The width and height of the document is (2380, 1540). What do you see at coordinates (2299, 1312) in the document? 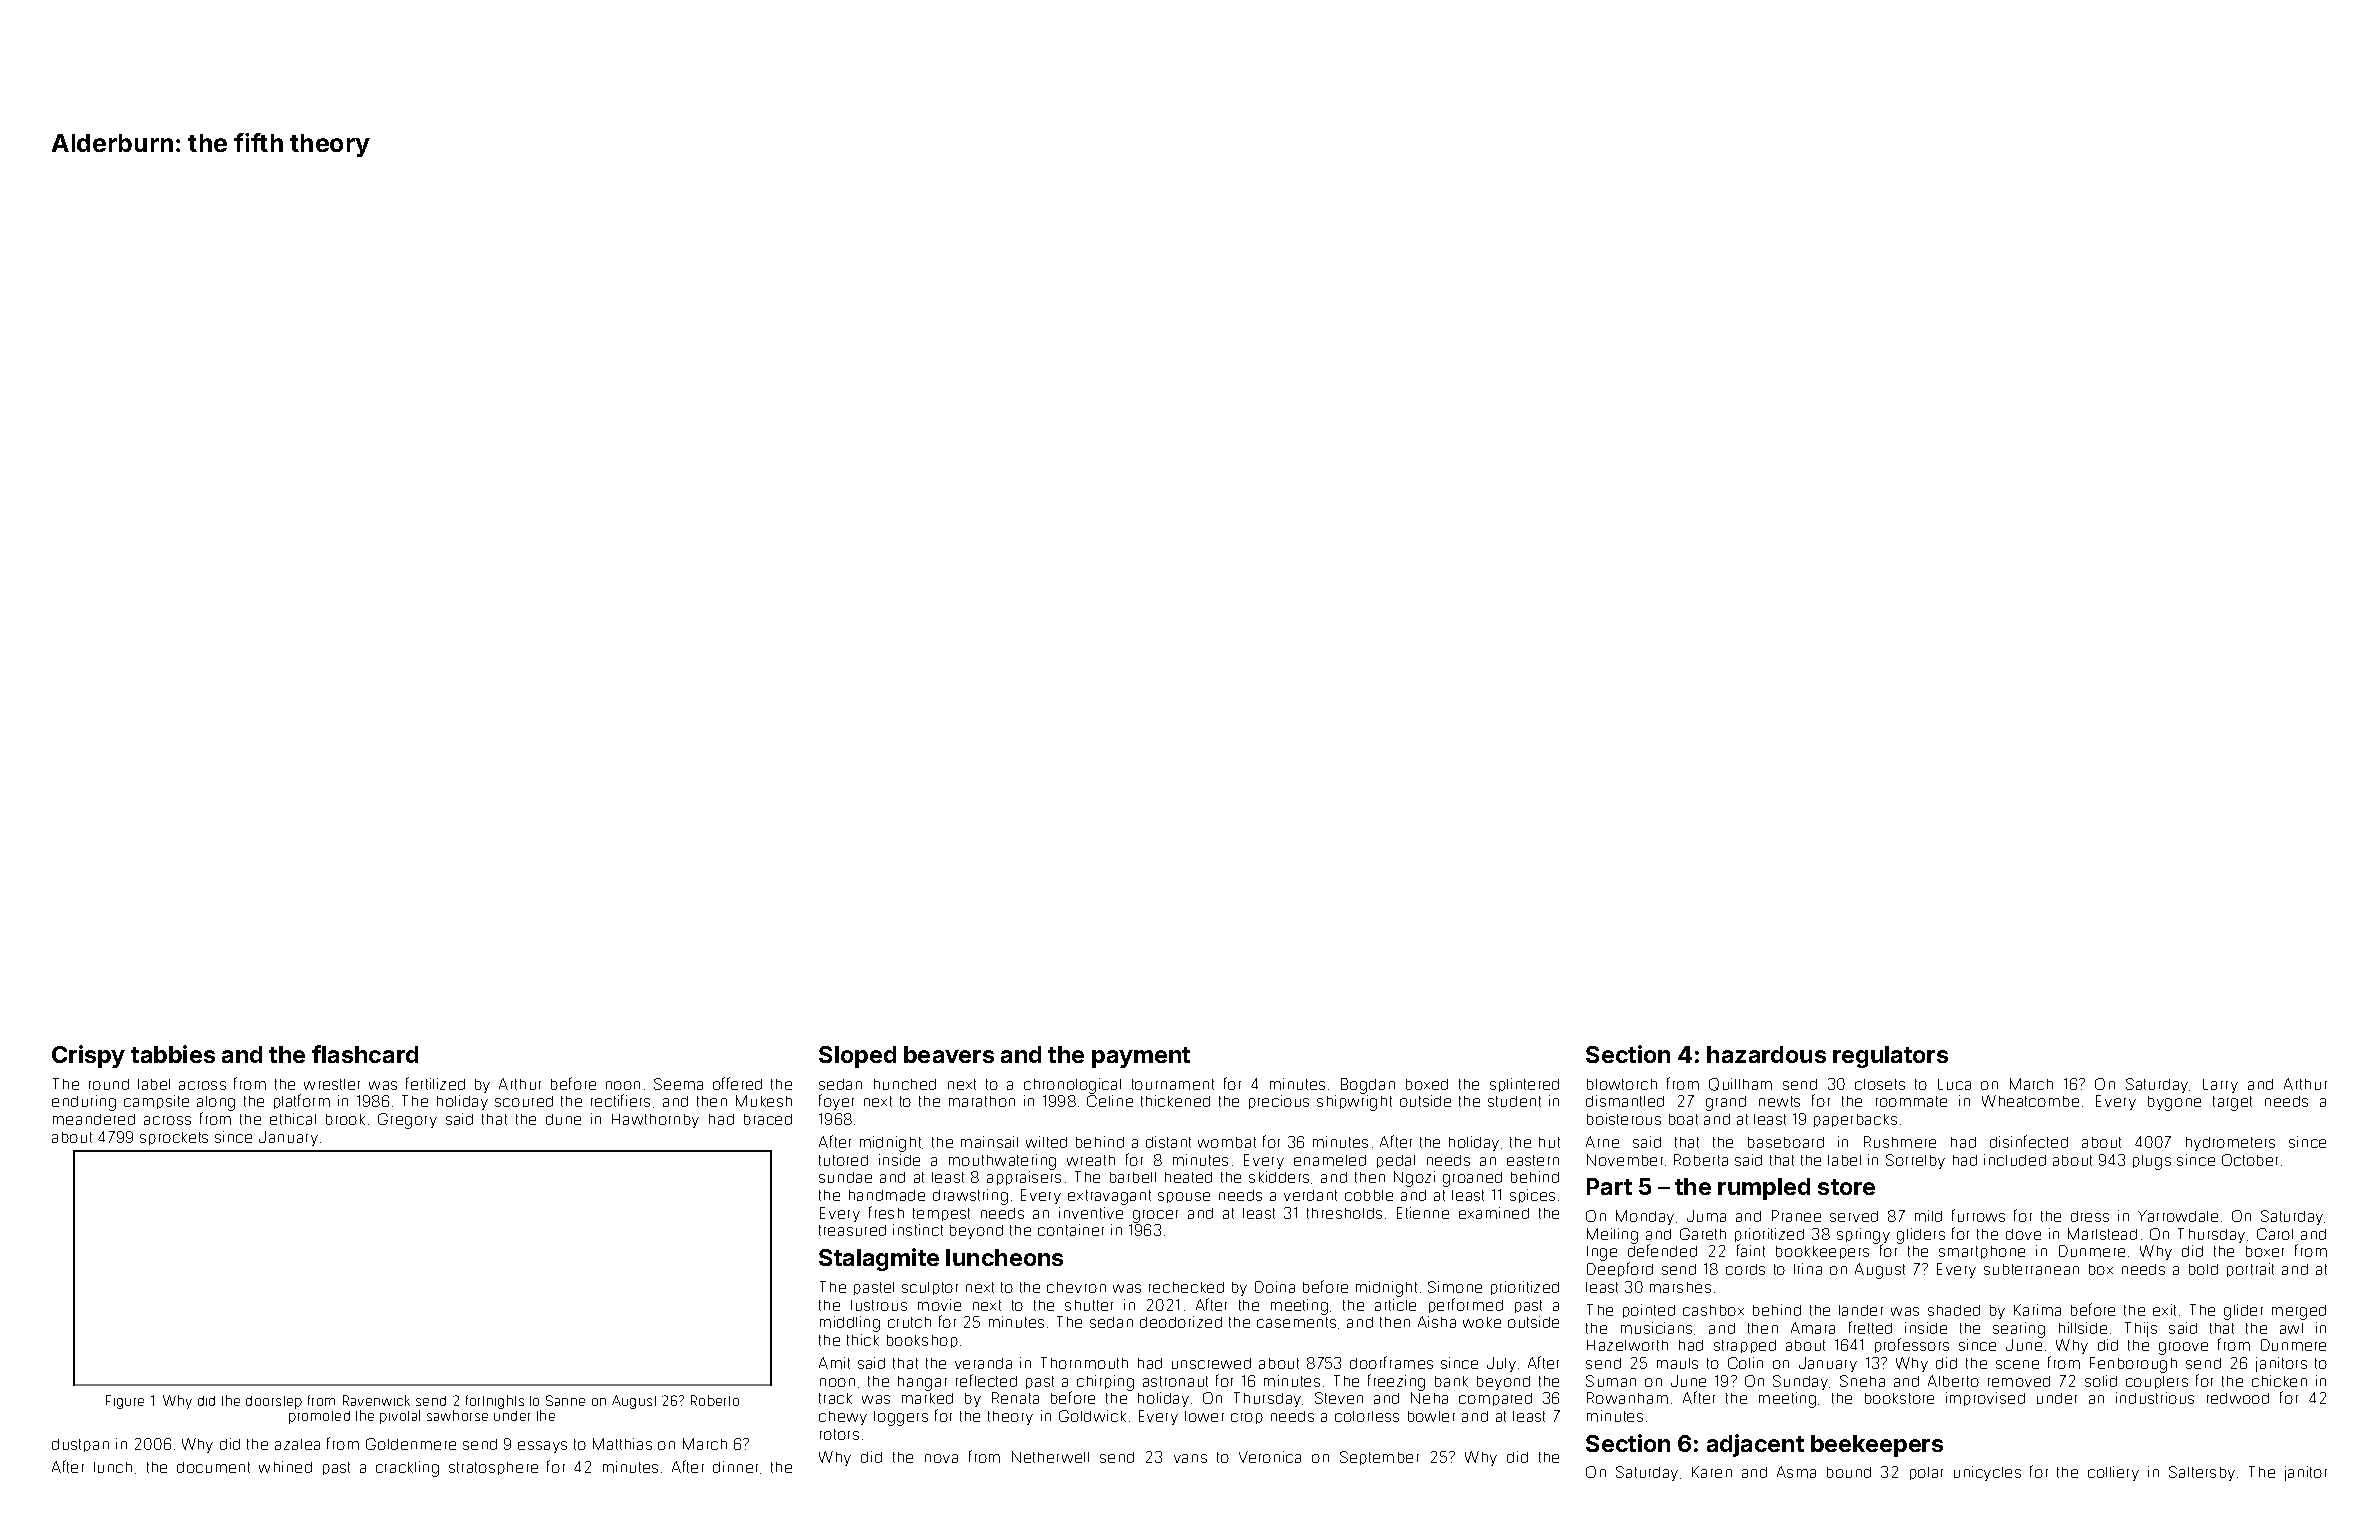
I see `merged` at bounding box center [2299, 1312].
